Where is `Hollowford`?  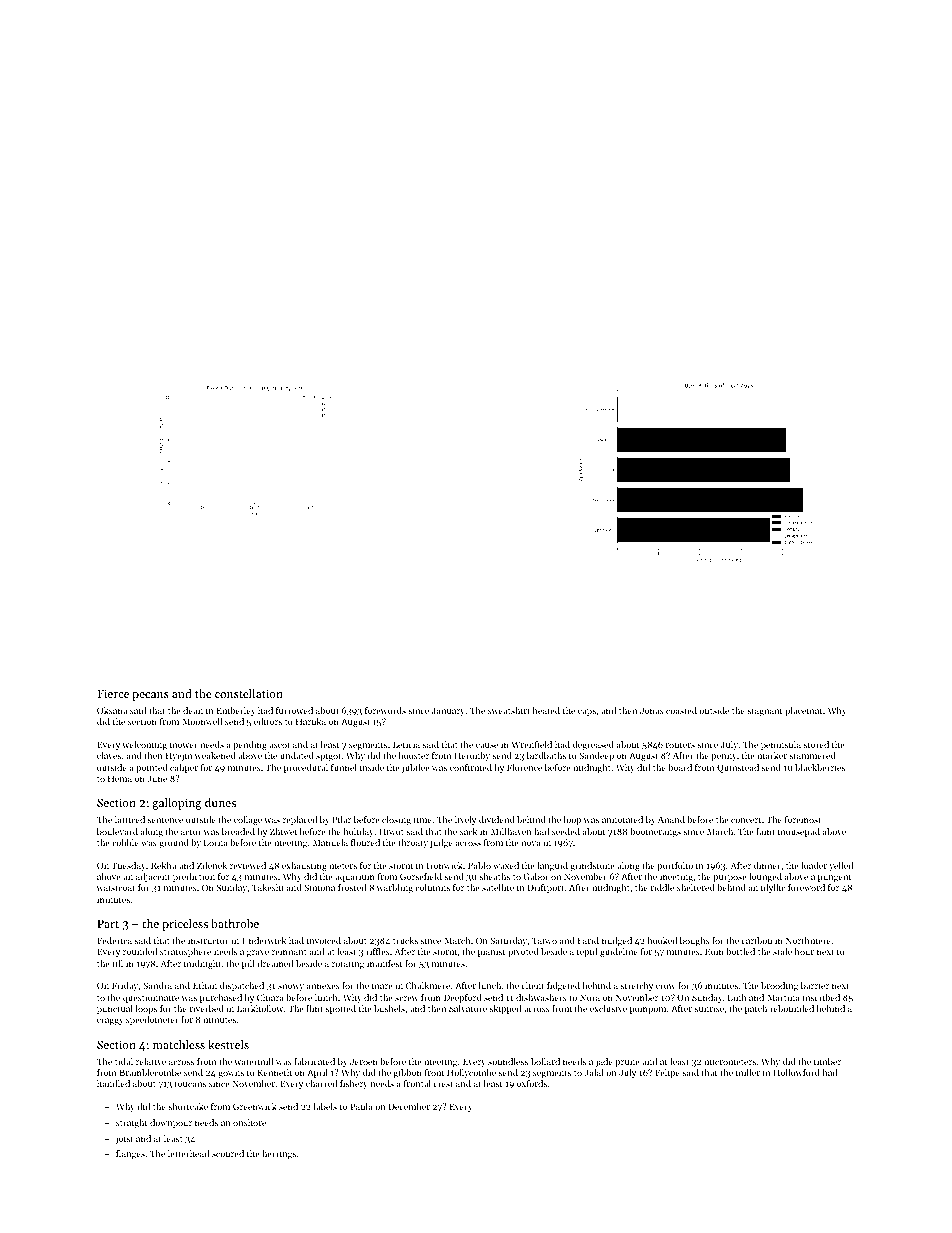 Hollowford is located at coordinates (796, 1072).
